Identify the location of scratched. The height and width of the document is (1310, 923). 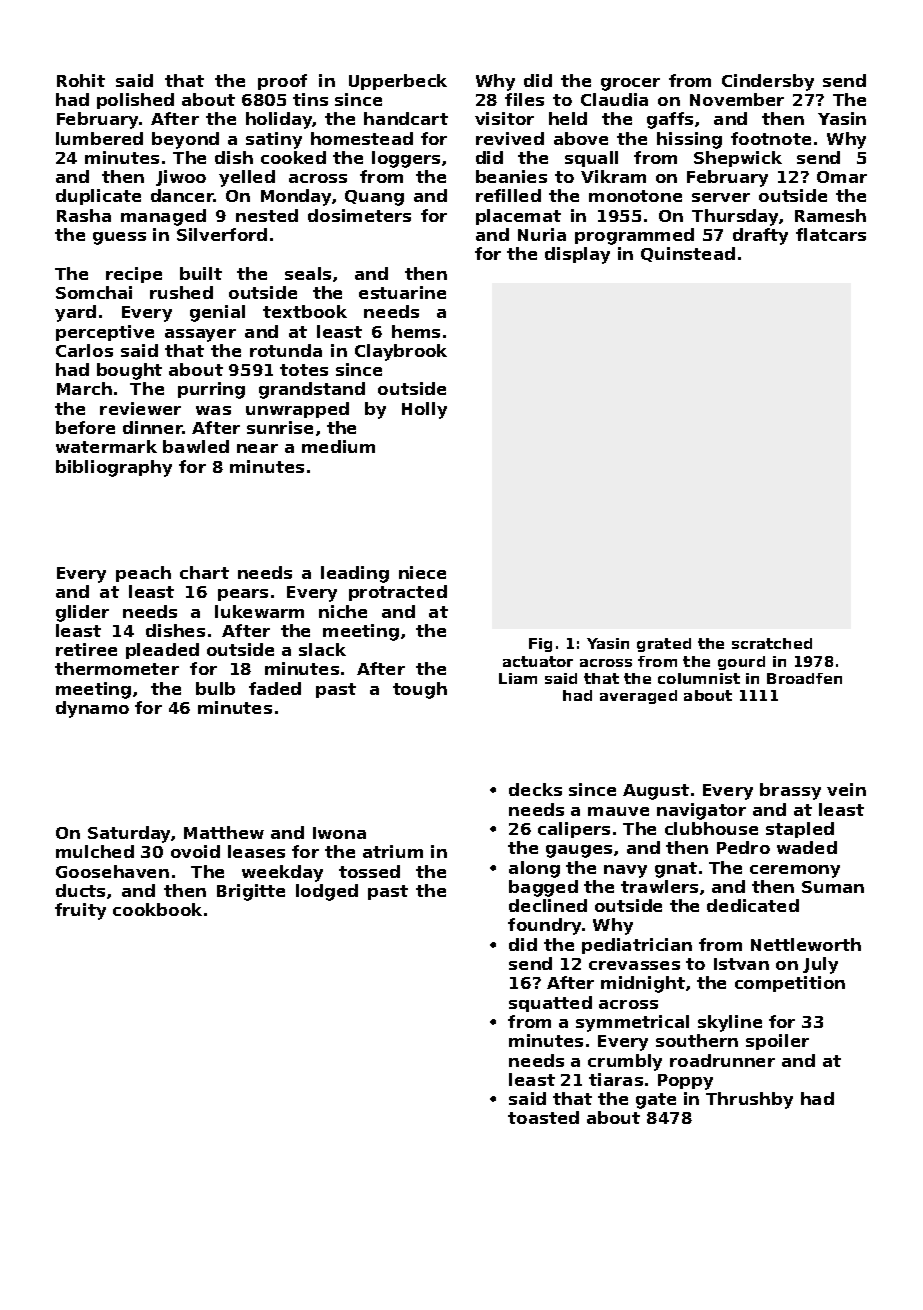
(772, 643).
